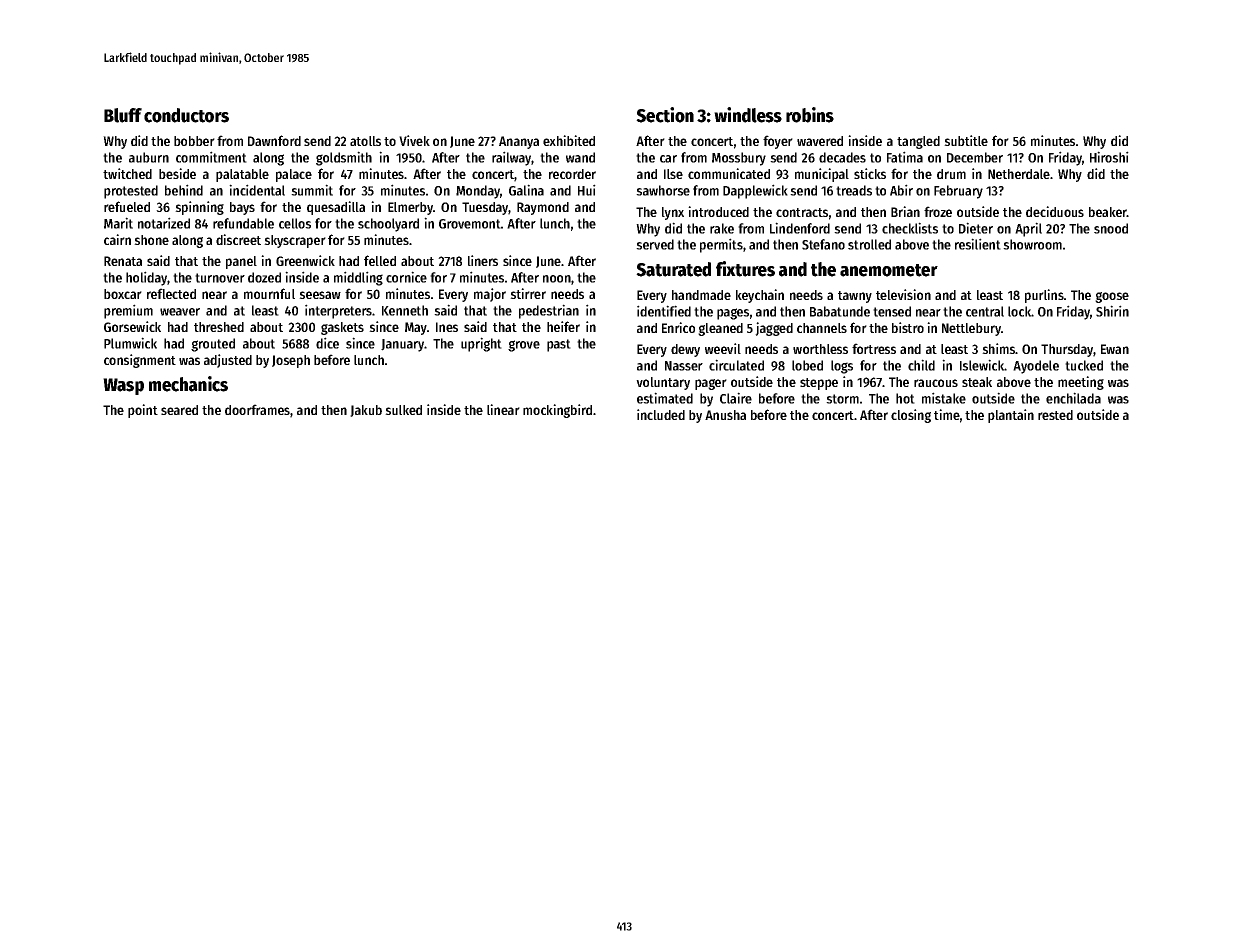 The image size is (1233, 952). What do you see at coordinates (291, 361) in the page?
I see `Joseph` at bounding box center [291, 361].
